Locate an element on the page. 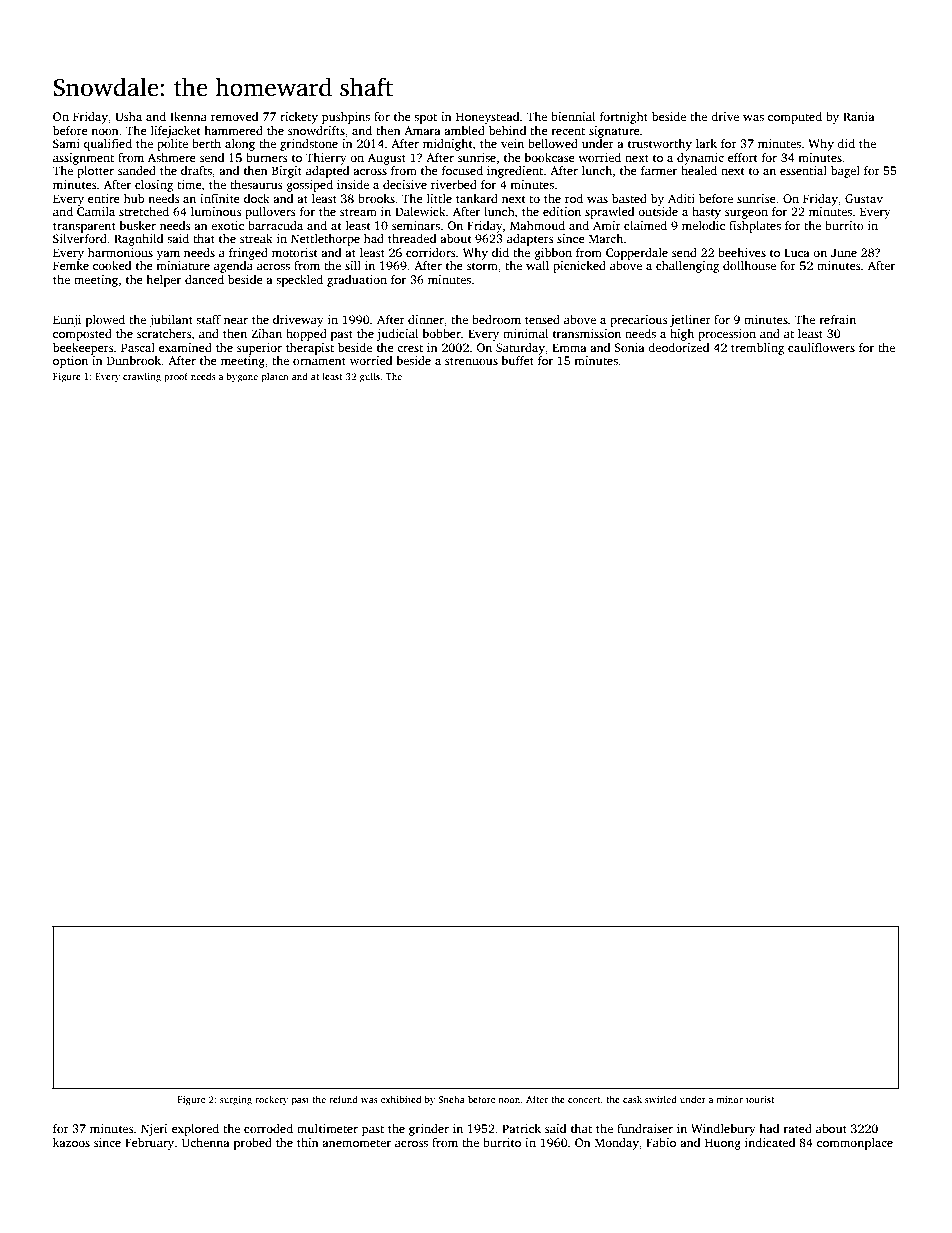 The height and width of the document is (1233, 952). buffet is located at coordinates (517, 360).
